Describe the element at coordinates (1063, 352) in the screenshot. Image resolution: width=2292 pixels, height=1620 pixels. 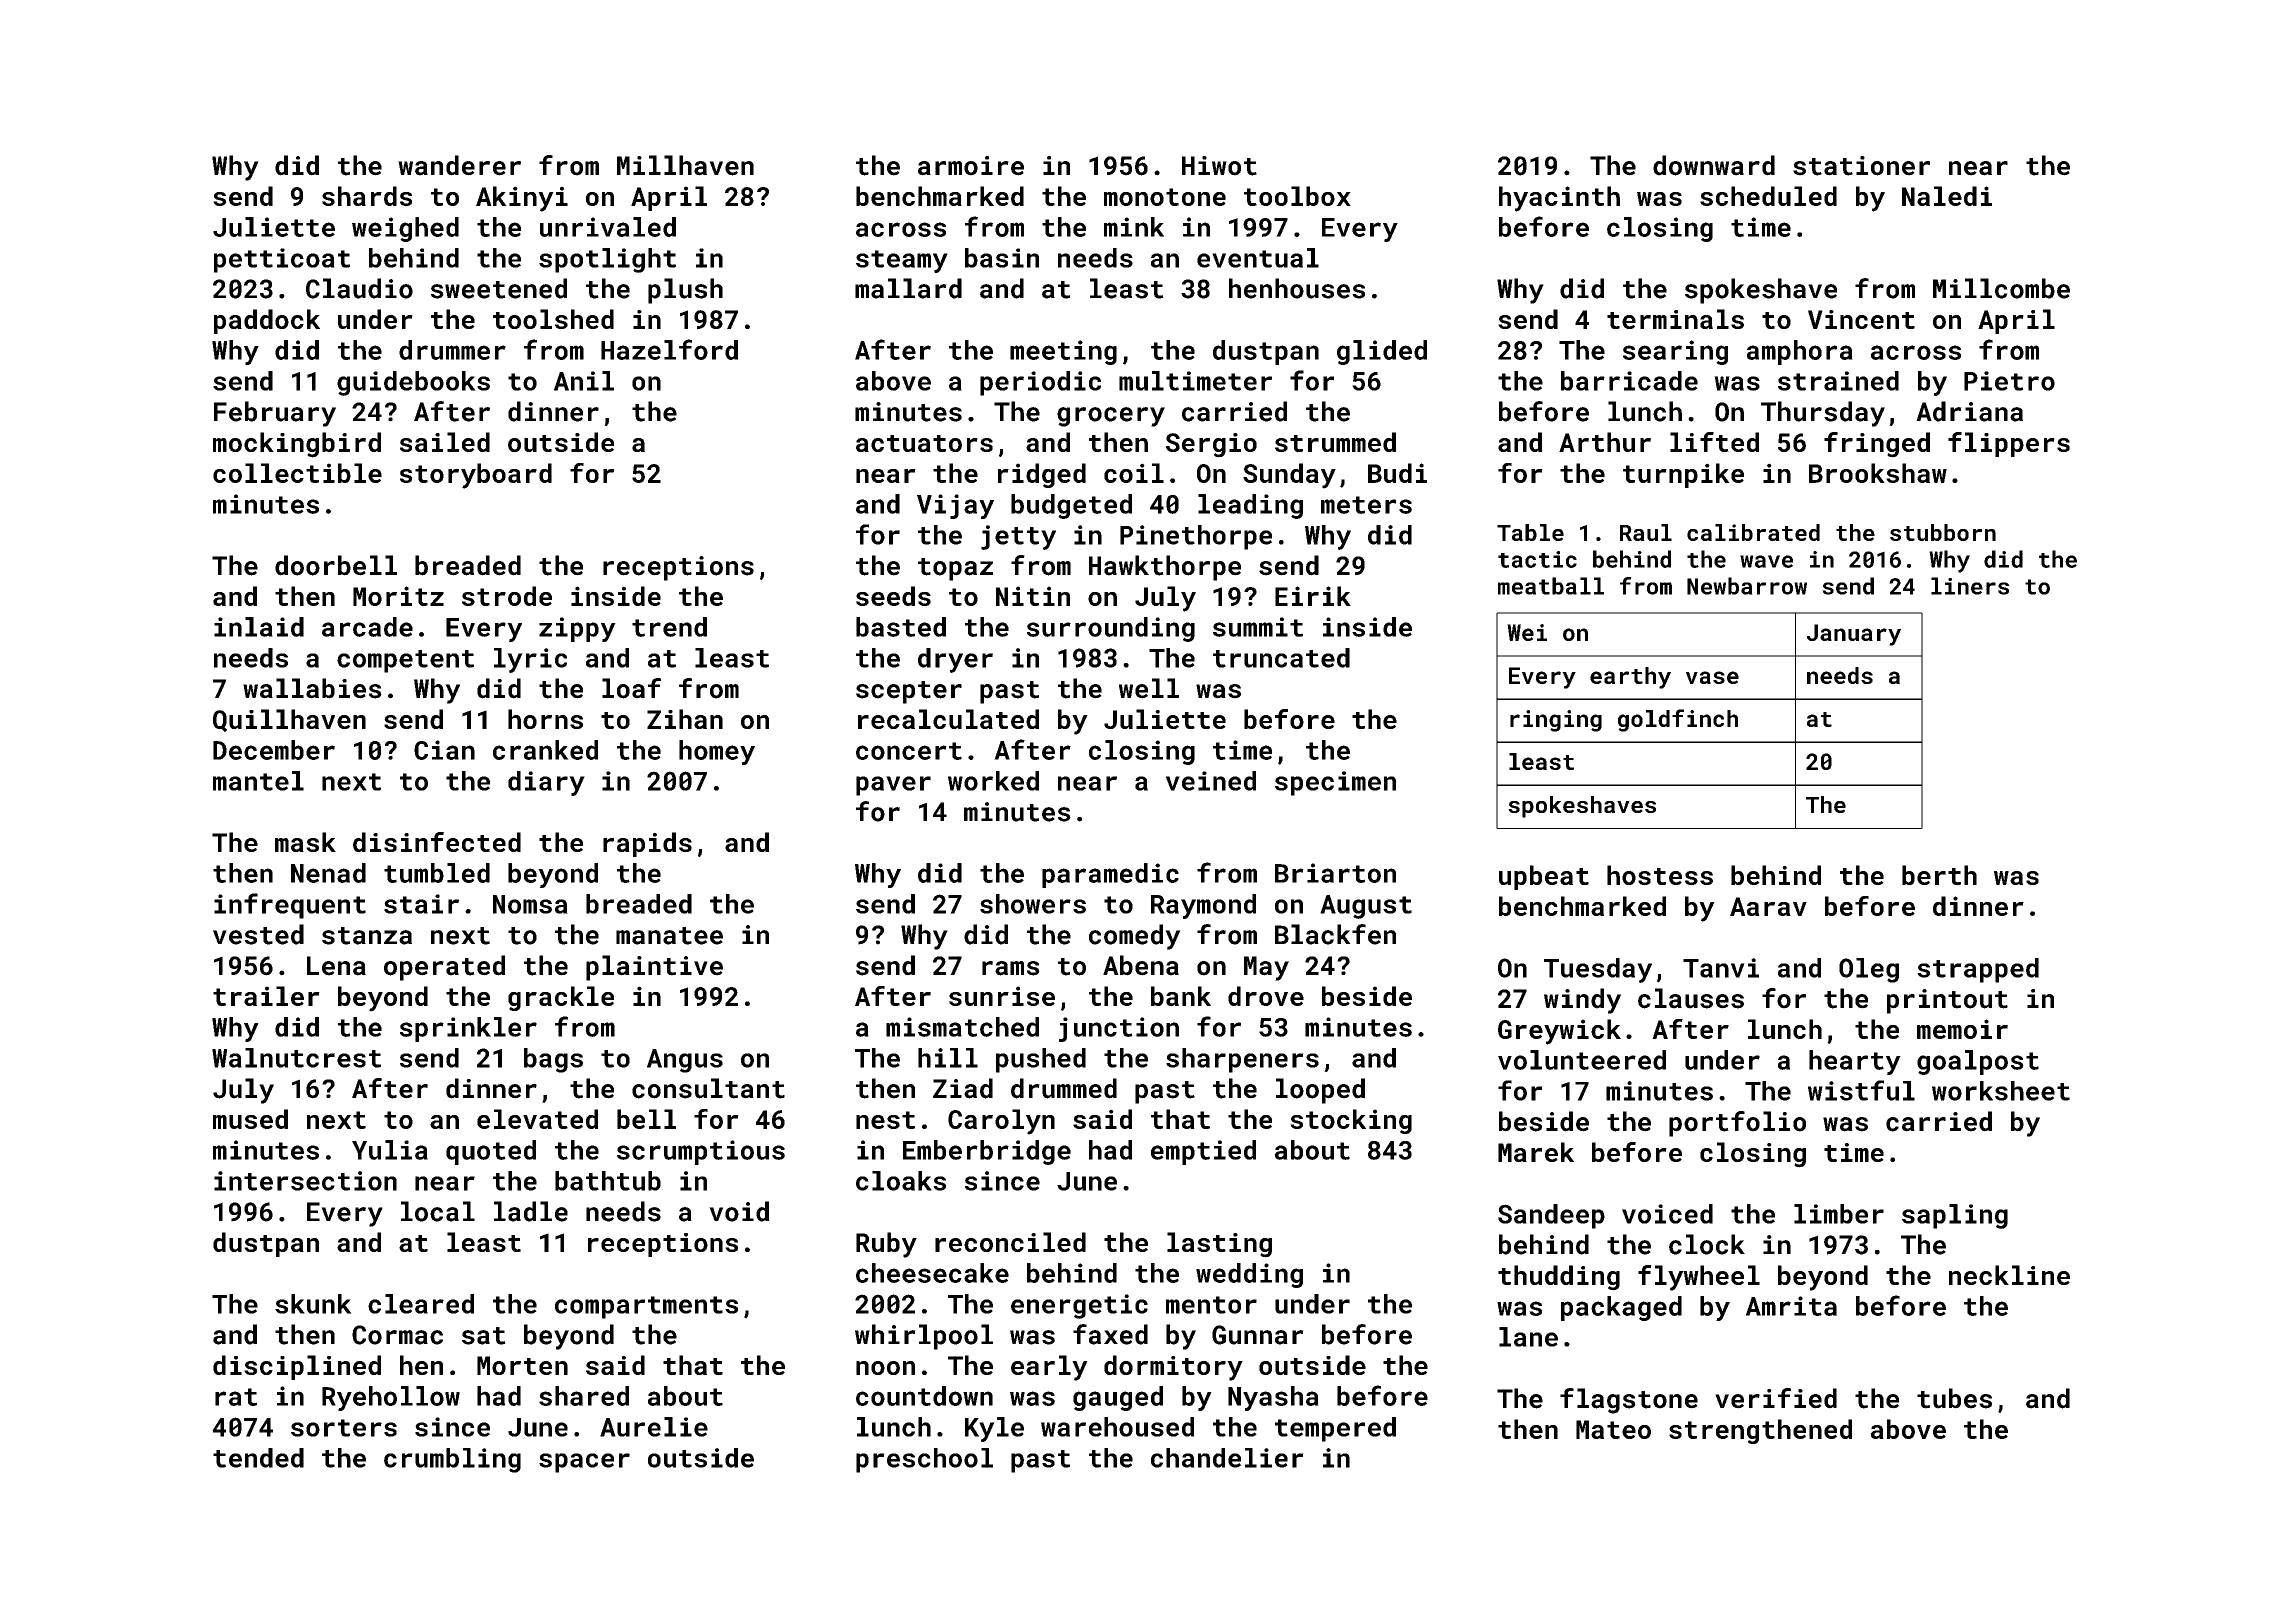
I see `meeting` at that location.
